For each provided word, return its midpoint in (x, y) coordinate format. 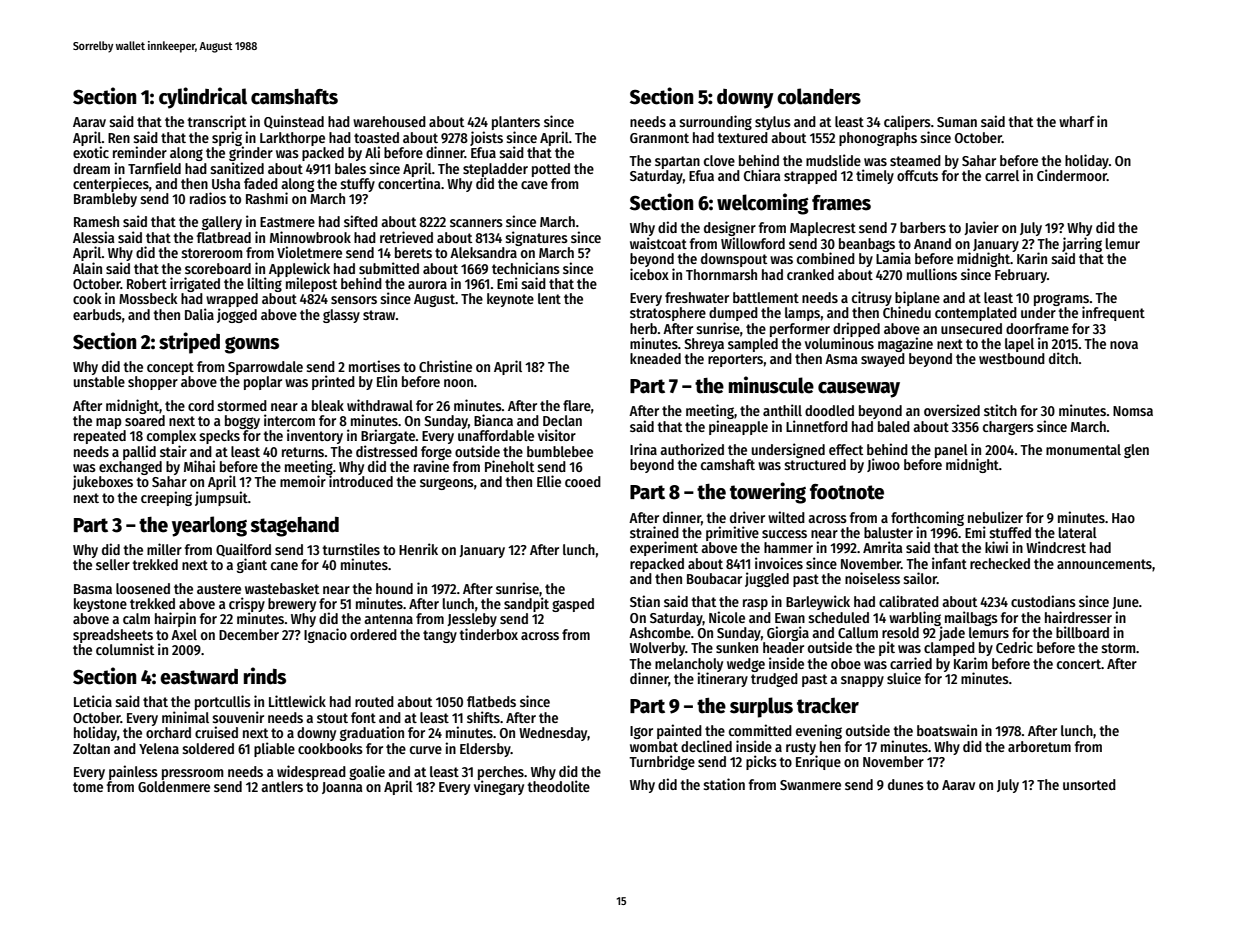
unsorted (1089, 784)
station (724, 784)
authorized (692, 449)
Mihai (199, 466)
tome (88, 787)
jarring (1082, 244)
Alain (87, 268)
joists (486, 138)
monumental (1083, 449)
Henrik (418, 549)
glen (1136, 451)
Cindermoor (1072, 175)
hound (394, 588)
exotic (91, 152)
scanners (476, 223)
